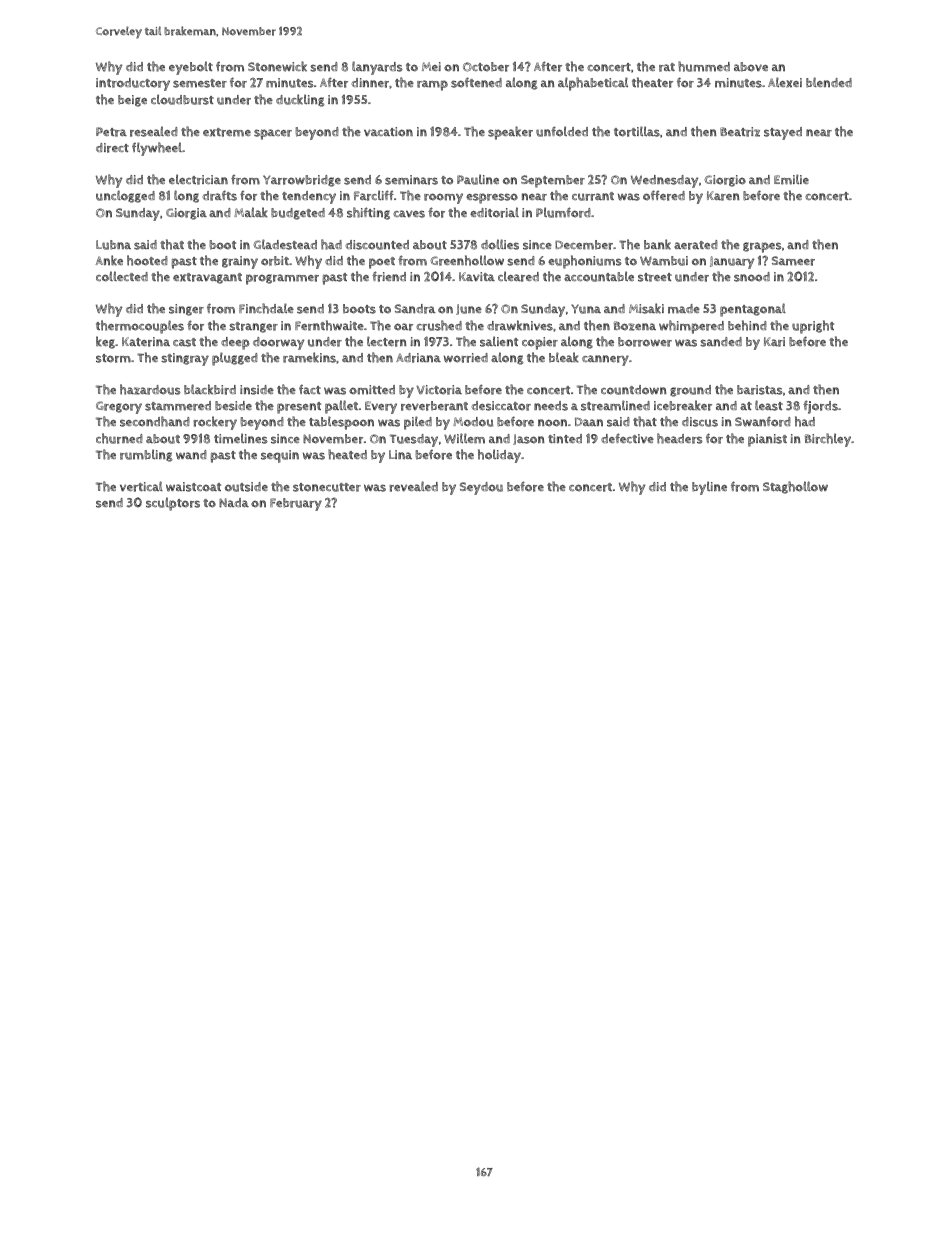  Describe the element at coordinates (820, 407) in the document. I see `fjords` at that location.
